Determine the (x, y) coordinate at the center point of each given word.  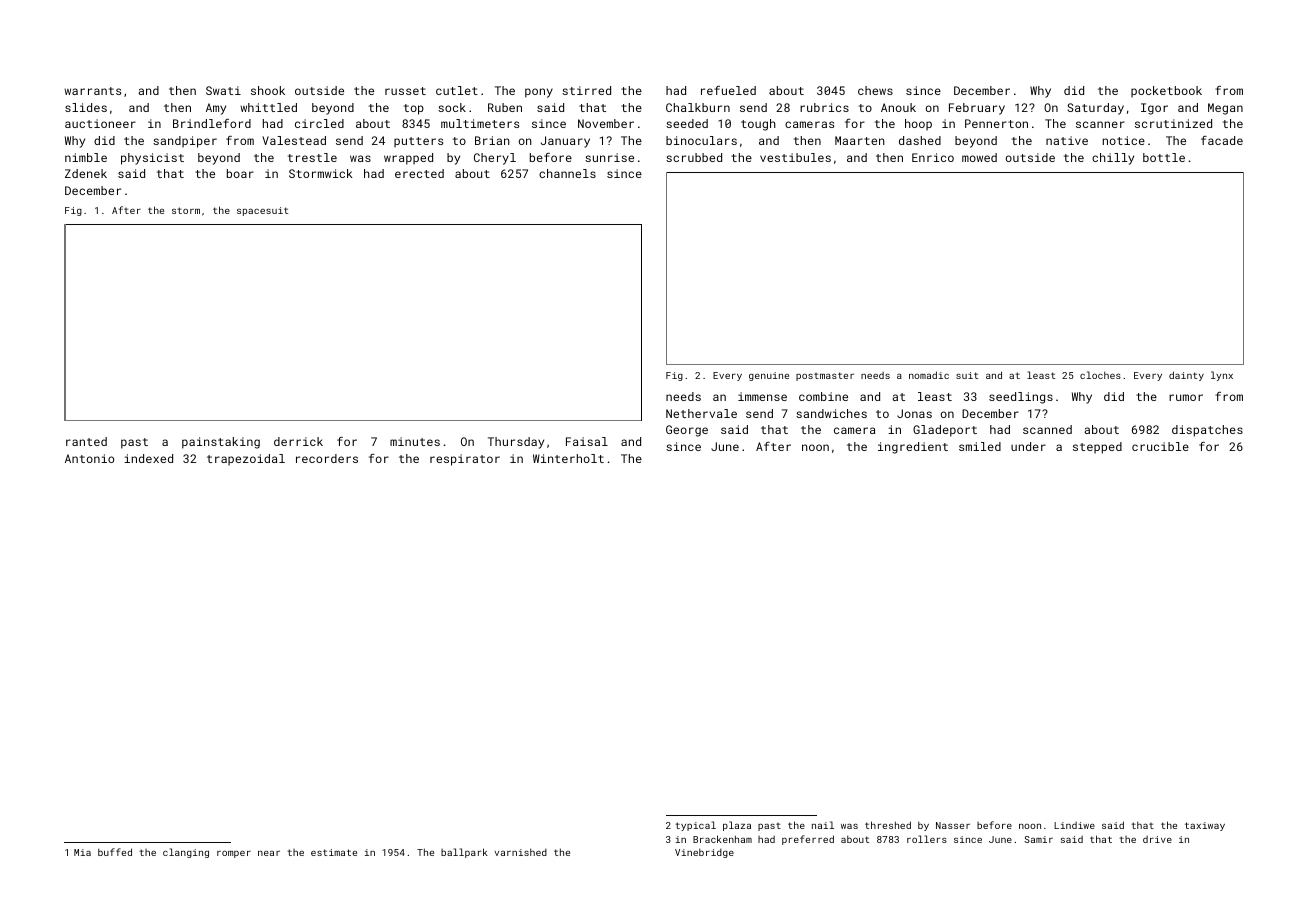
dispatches (1207, 431)
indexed (148, 458)
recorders (327, 458)
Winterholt (568, 458)
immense (762, 396)
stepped (1097, 448)
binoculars (701, 140)
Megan (1225, 109)
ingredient (913, 448)
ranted (86, 441)
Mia (82, 852)
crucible (1160, 446)
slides (86, 107)
